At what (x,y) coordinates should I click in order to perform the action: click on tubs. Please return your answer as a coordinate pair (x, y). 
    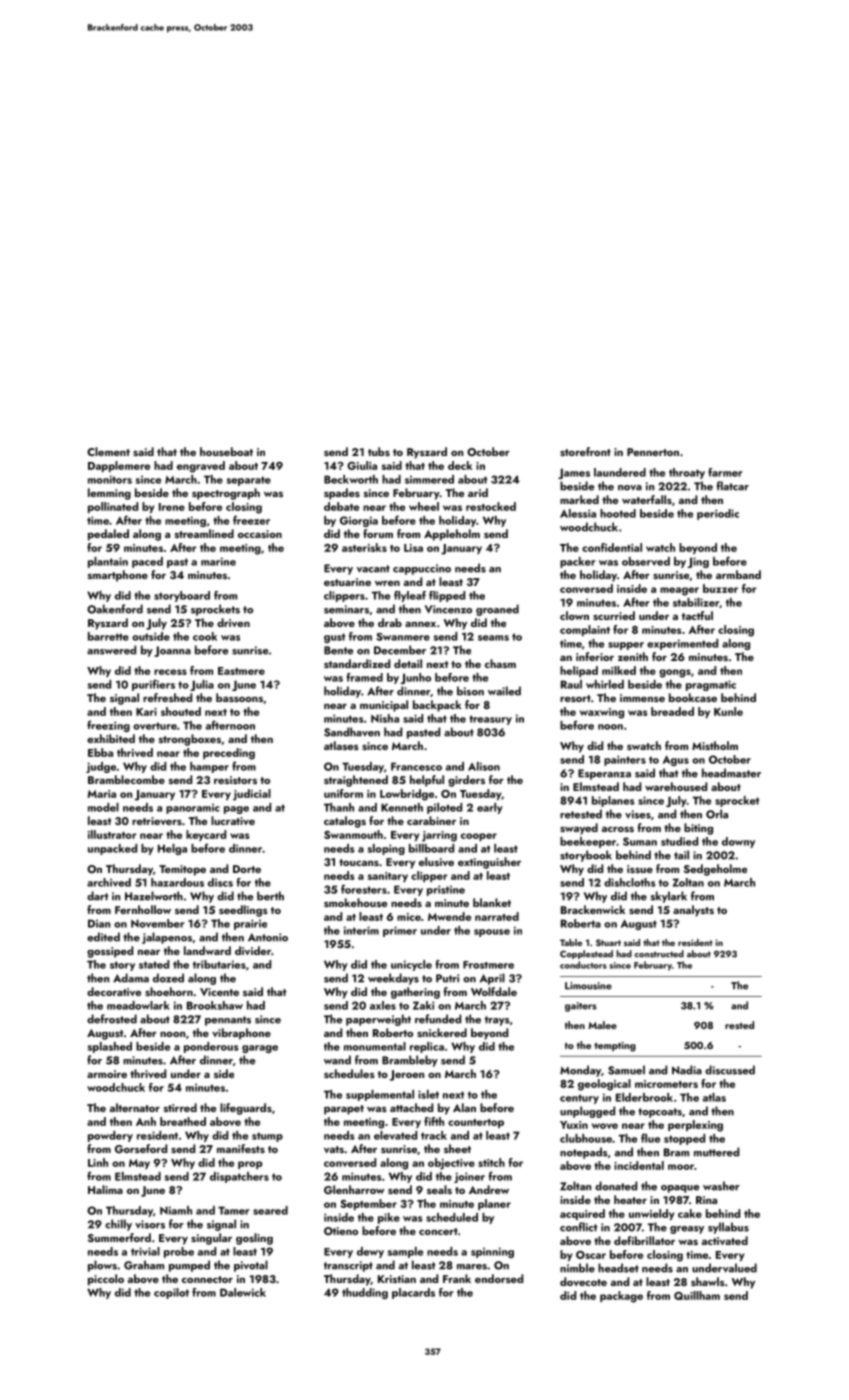
    Looking at the image, I should click on (379, 451).
